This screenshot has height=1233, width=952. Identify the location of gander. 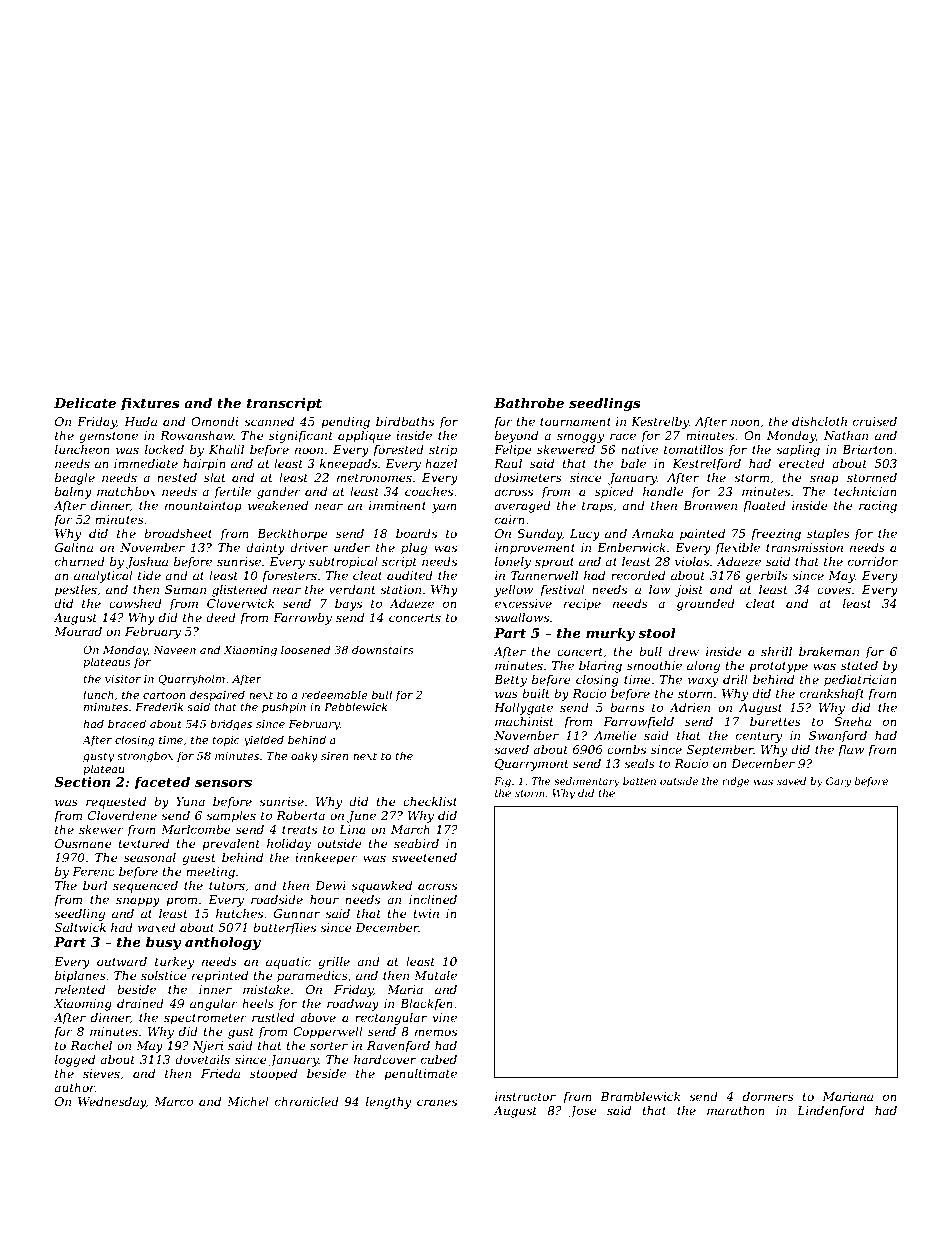
(279, 493).
